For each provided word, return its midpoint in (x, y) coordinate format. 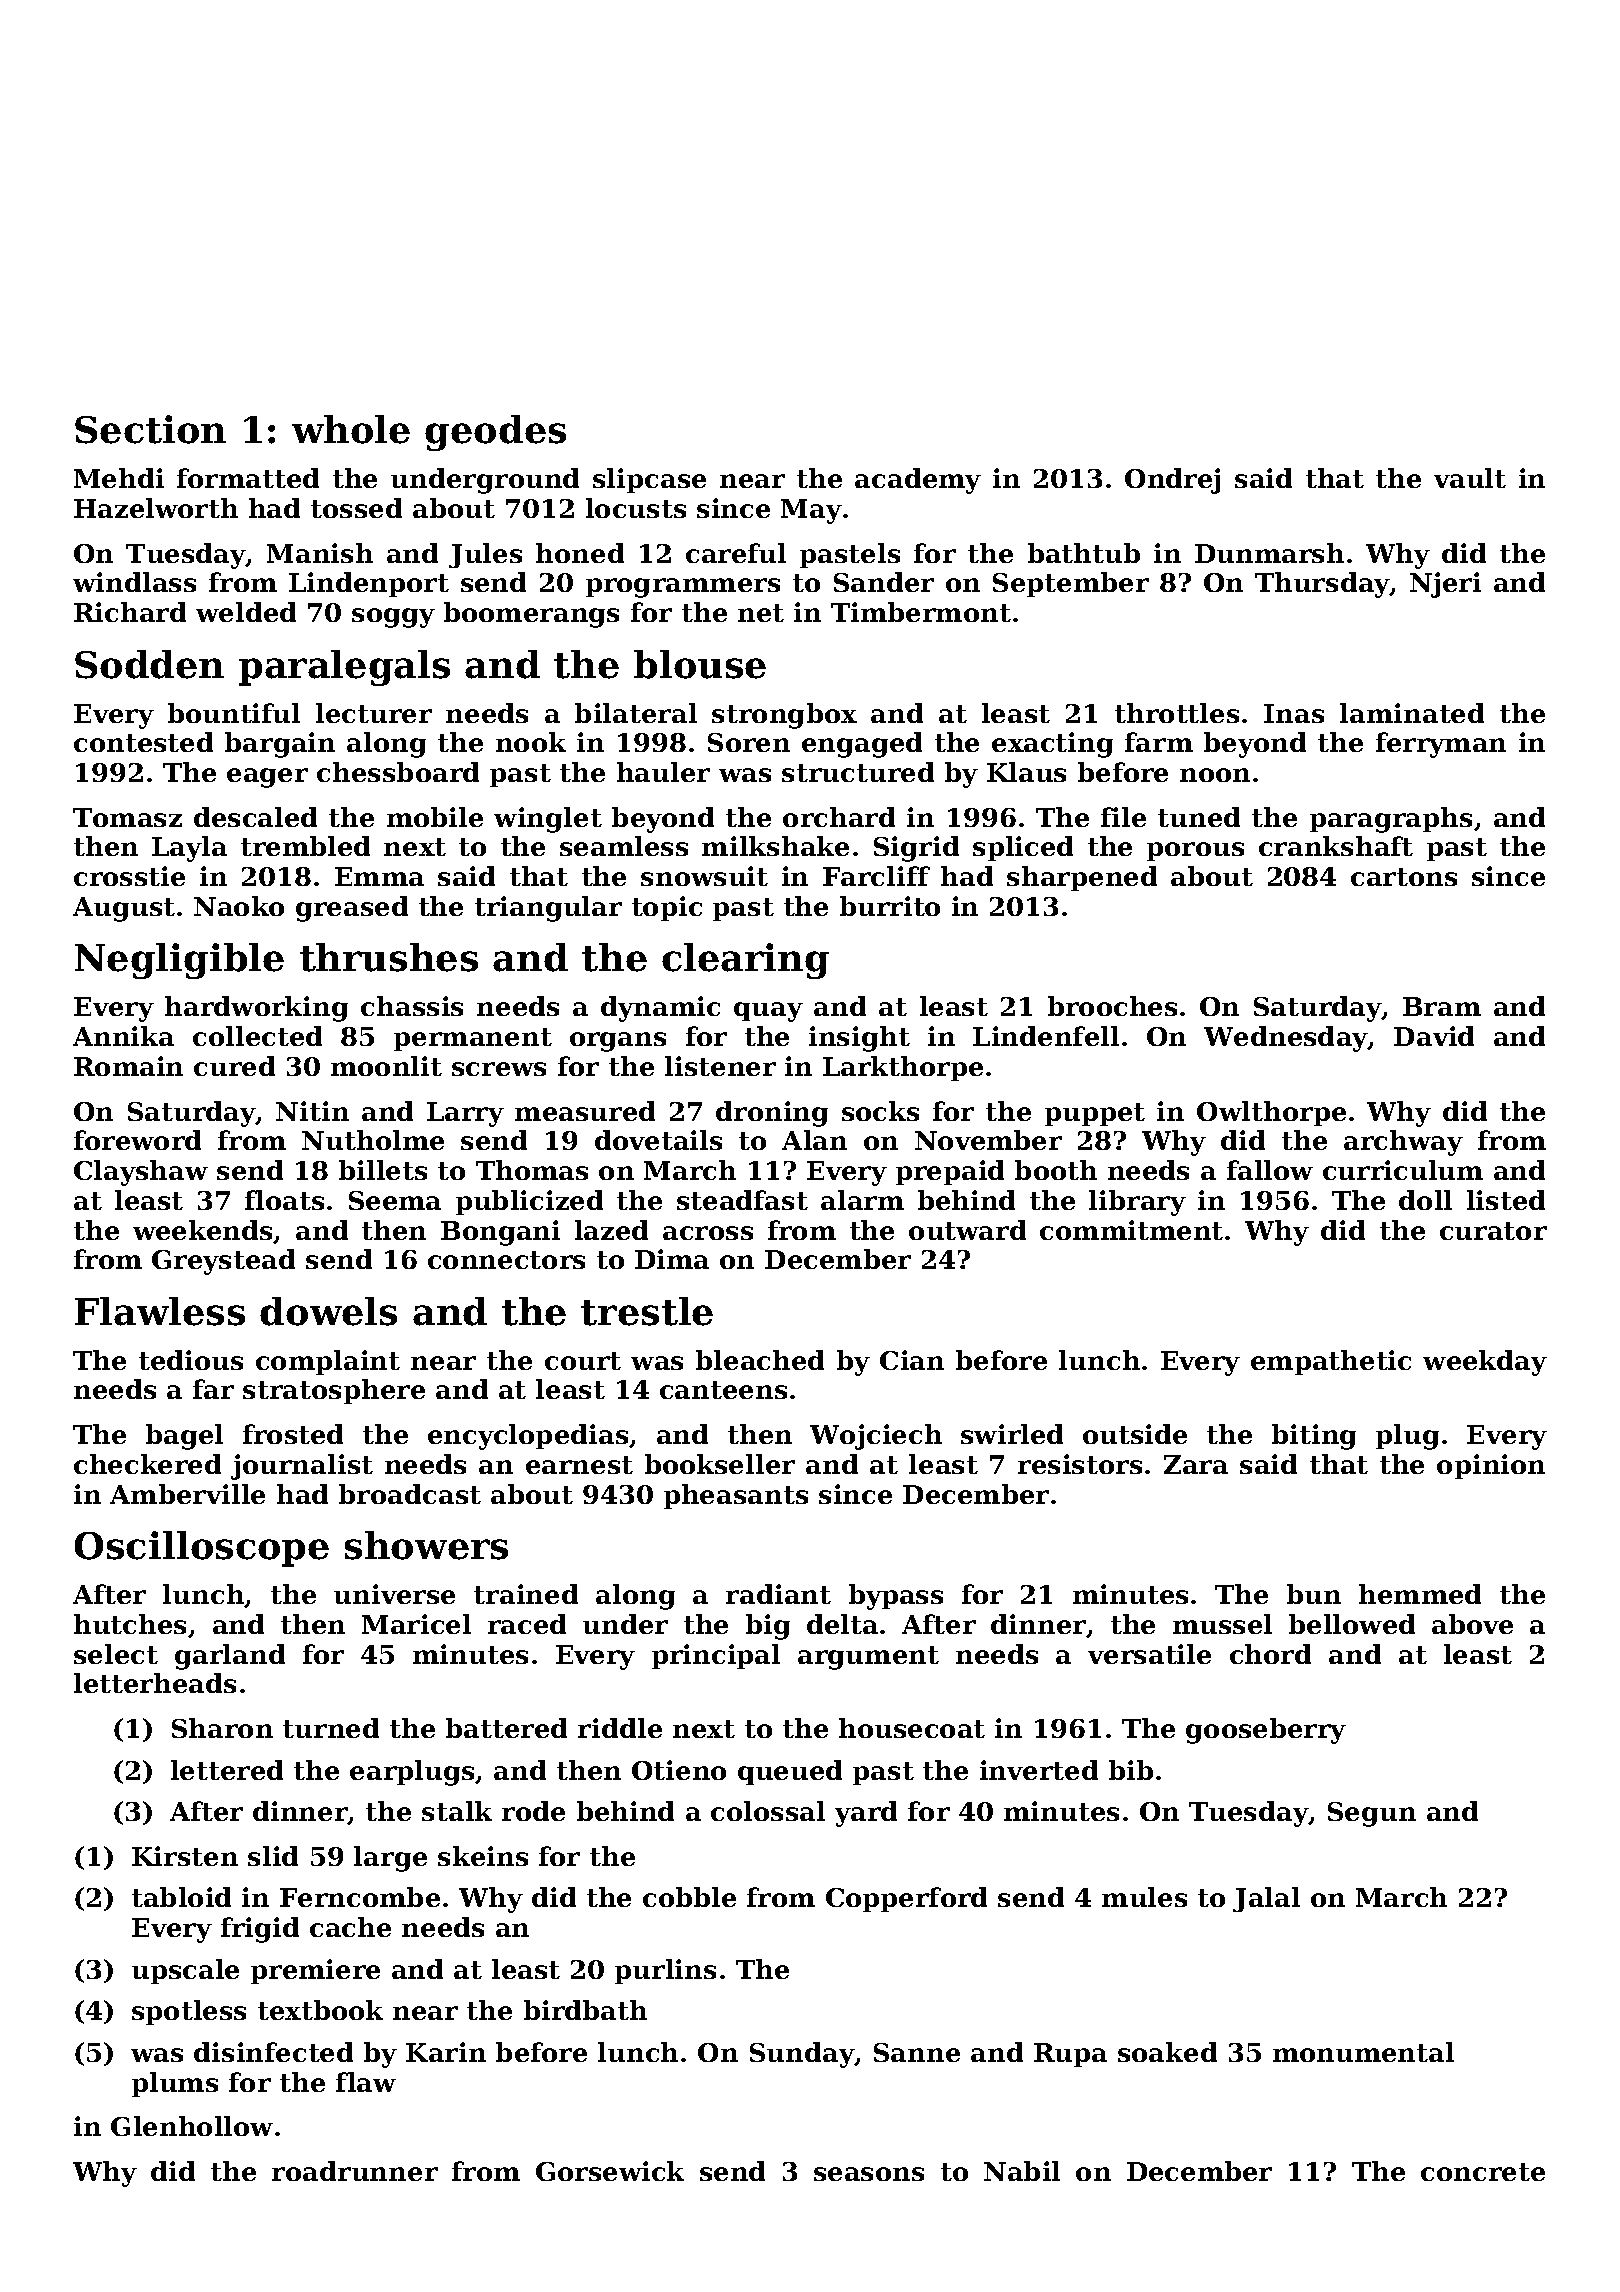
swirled (1012, 1434)
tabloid (181, 1897)
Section (150, 429)
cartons (1404, 877)
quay (768, 1012)
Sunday (802, 2055)
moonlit (386, 1066)
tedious (191, 1360)
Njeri (1445, 585)
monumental (1363, 2052)
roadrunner (355, 2171)
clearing (745, 961)
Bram (1442, 1006)
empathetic (1331, 1362)
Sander (884, 582)
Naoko (239, 906)
